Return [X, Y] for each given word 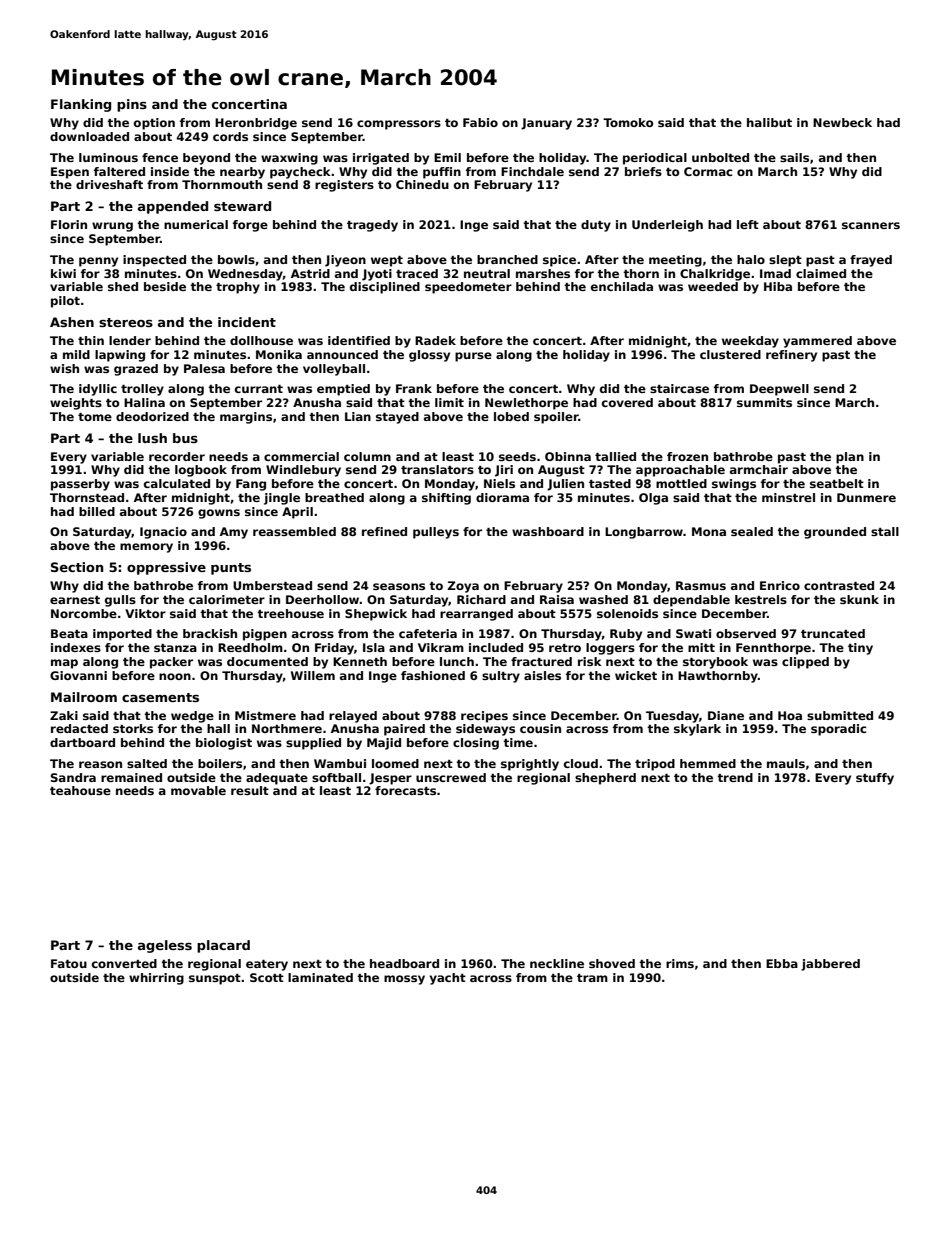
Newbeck [842, 122]
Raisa [557, 599]
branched [507, 259]
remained [131, 777]
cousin [540, 728]
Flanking [81, 105]
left [748, 224]
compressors [399, 125]
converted [124, 963]
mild [76, 354]
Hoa [790, 715]
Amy [234, 533]
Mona [709, 531]
